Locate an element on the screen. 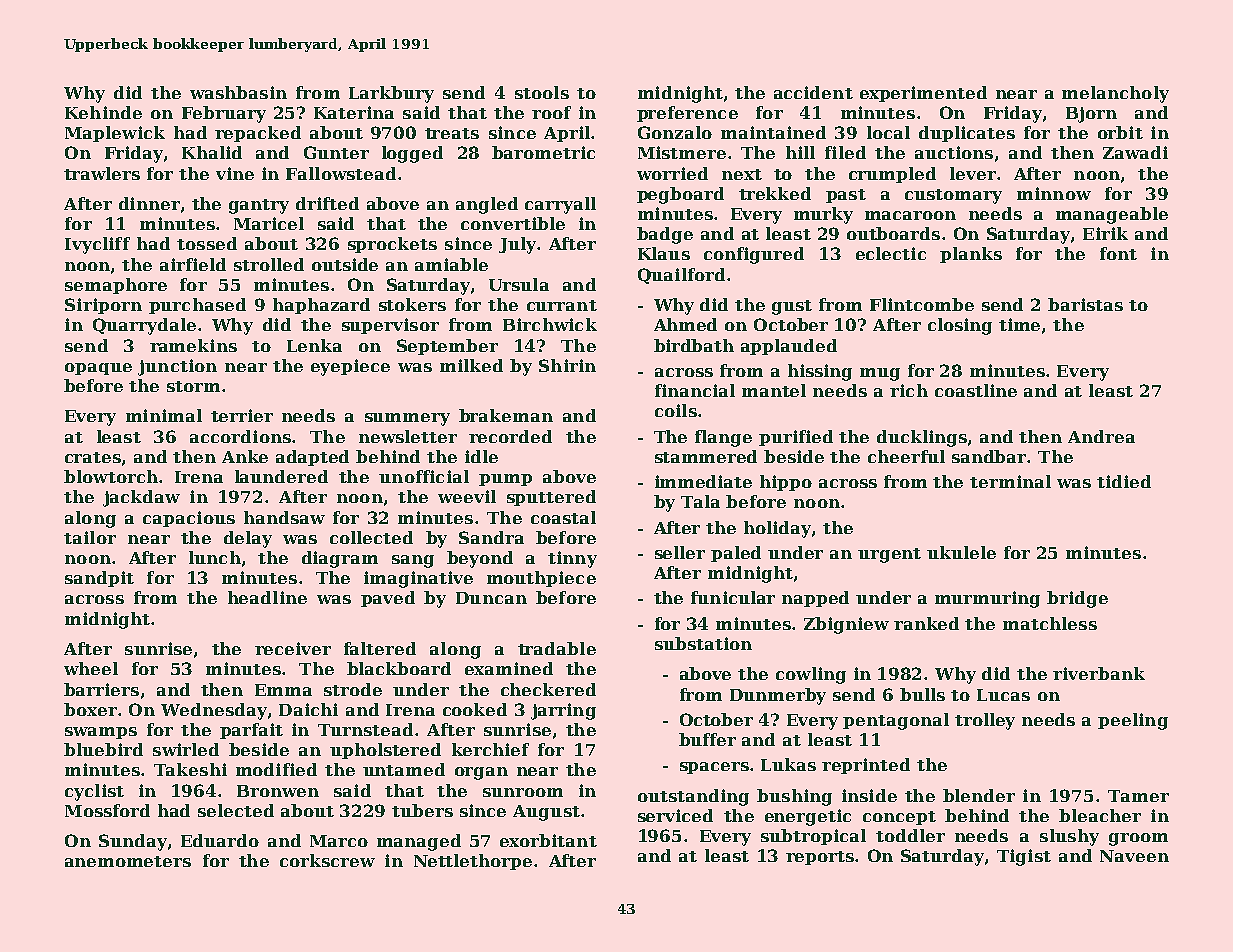  Mossford is located at coordinates (107, 810).
